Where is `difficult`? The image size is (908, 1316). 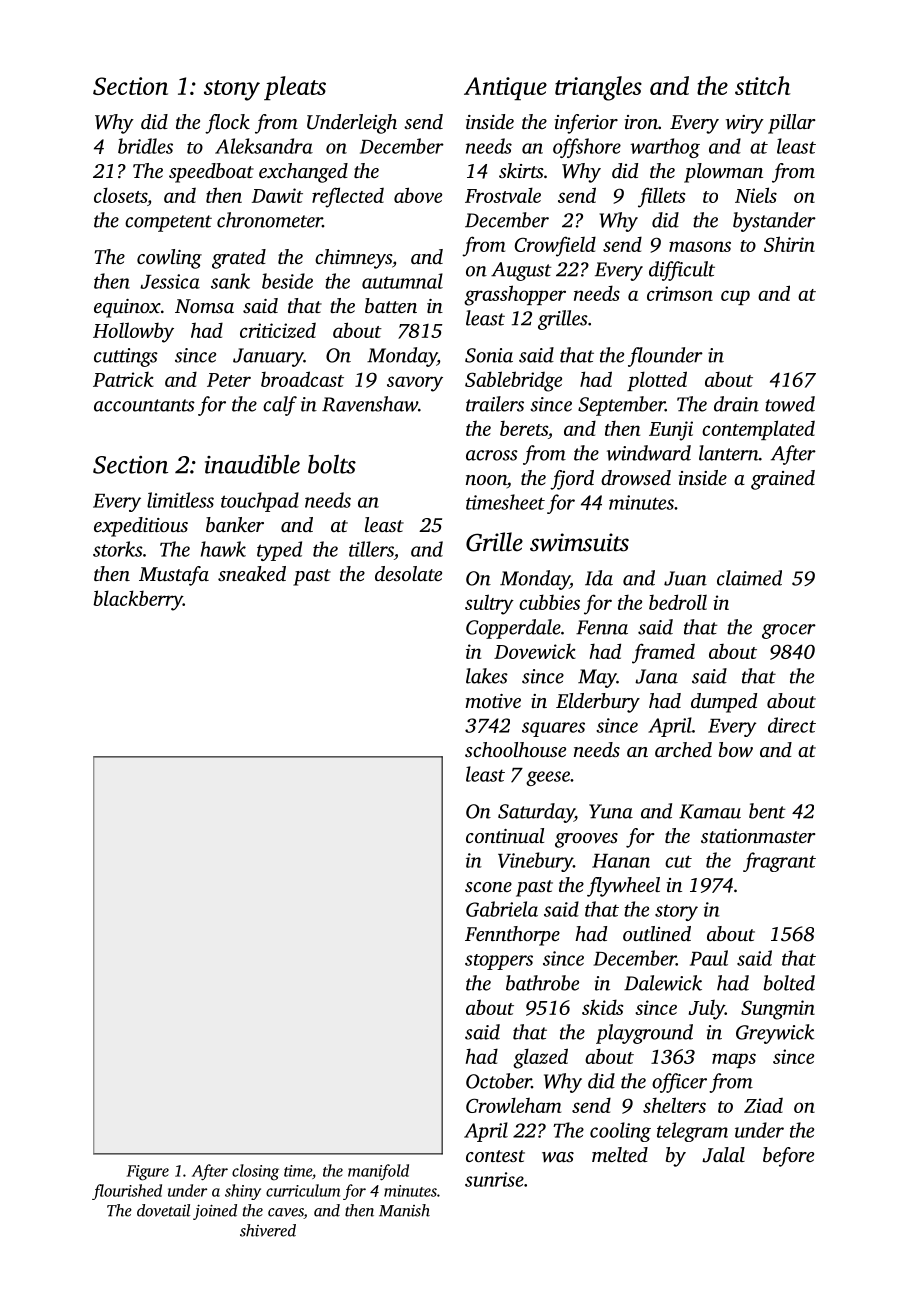 difficult is located at coordinates (682, 271).
